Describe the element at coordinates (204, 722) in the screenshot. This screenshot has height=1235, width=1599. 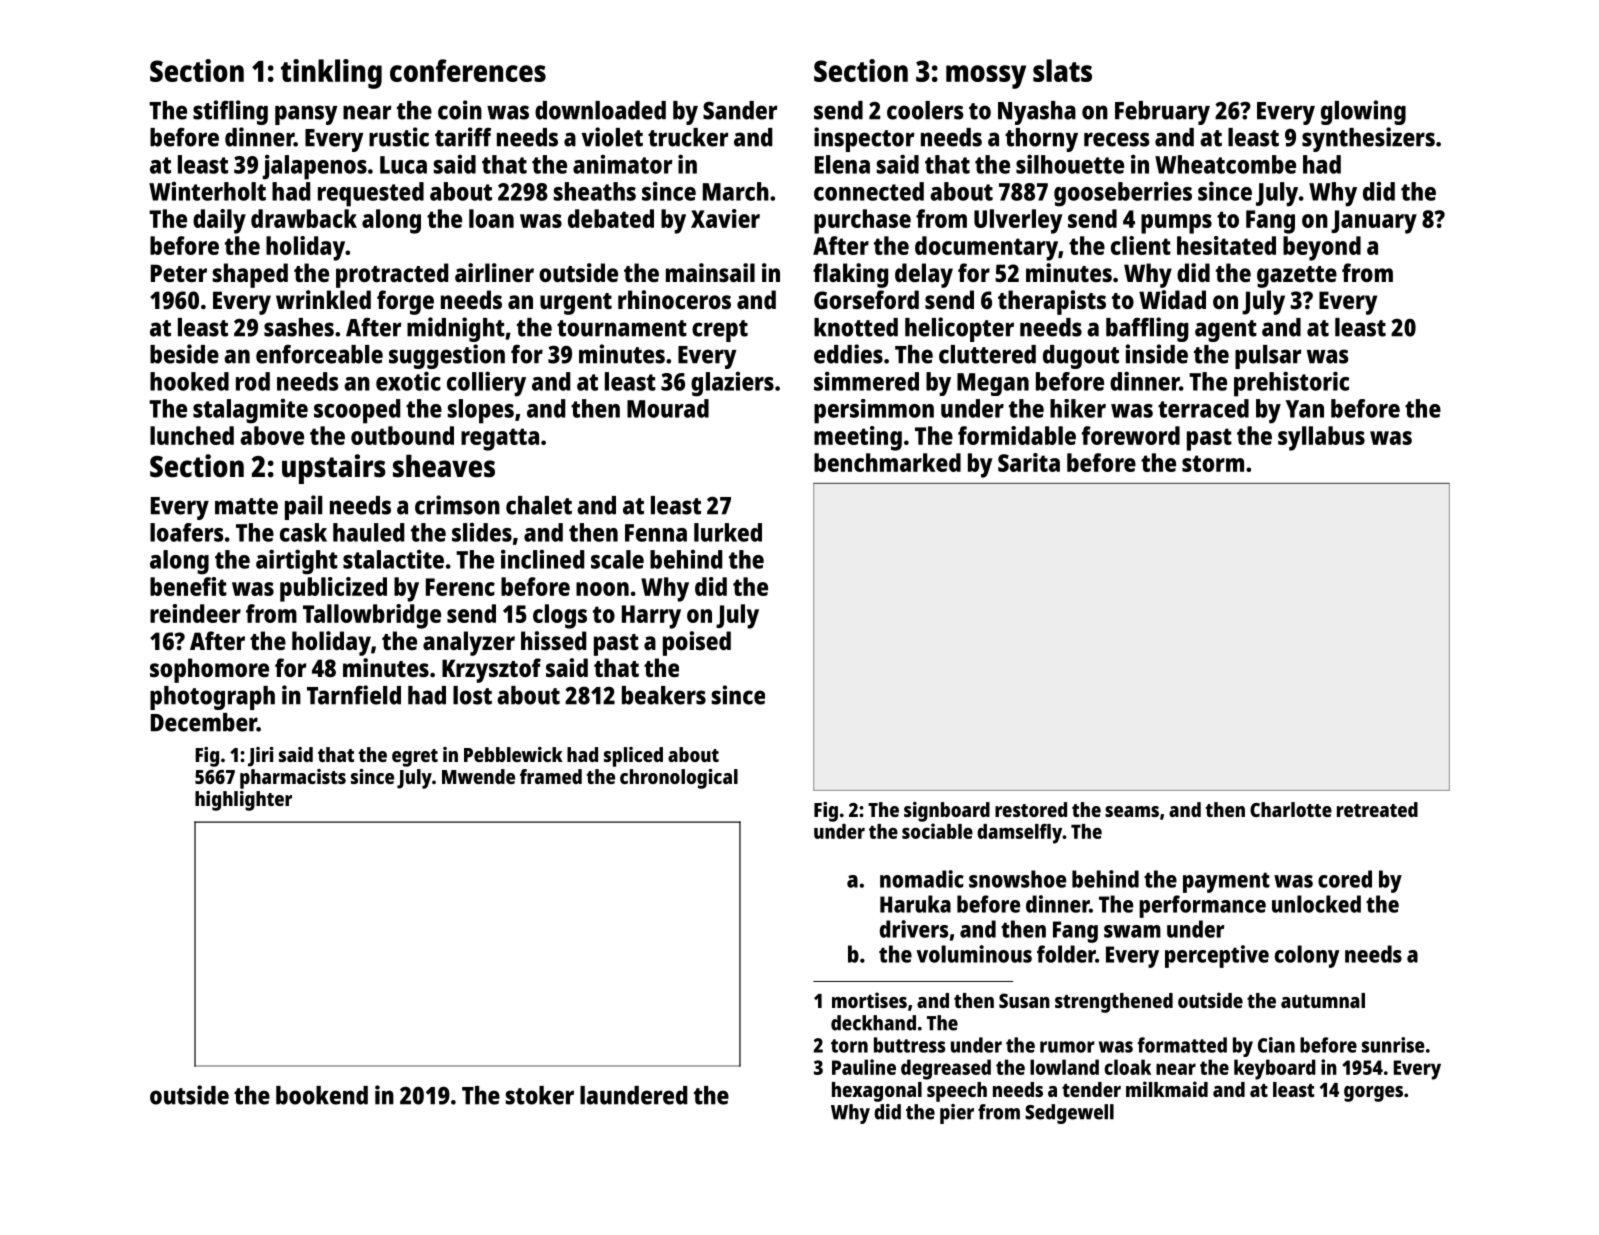
I see `December` at that location.
